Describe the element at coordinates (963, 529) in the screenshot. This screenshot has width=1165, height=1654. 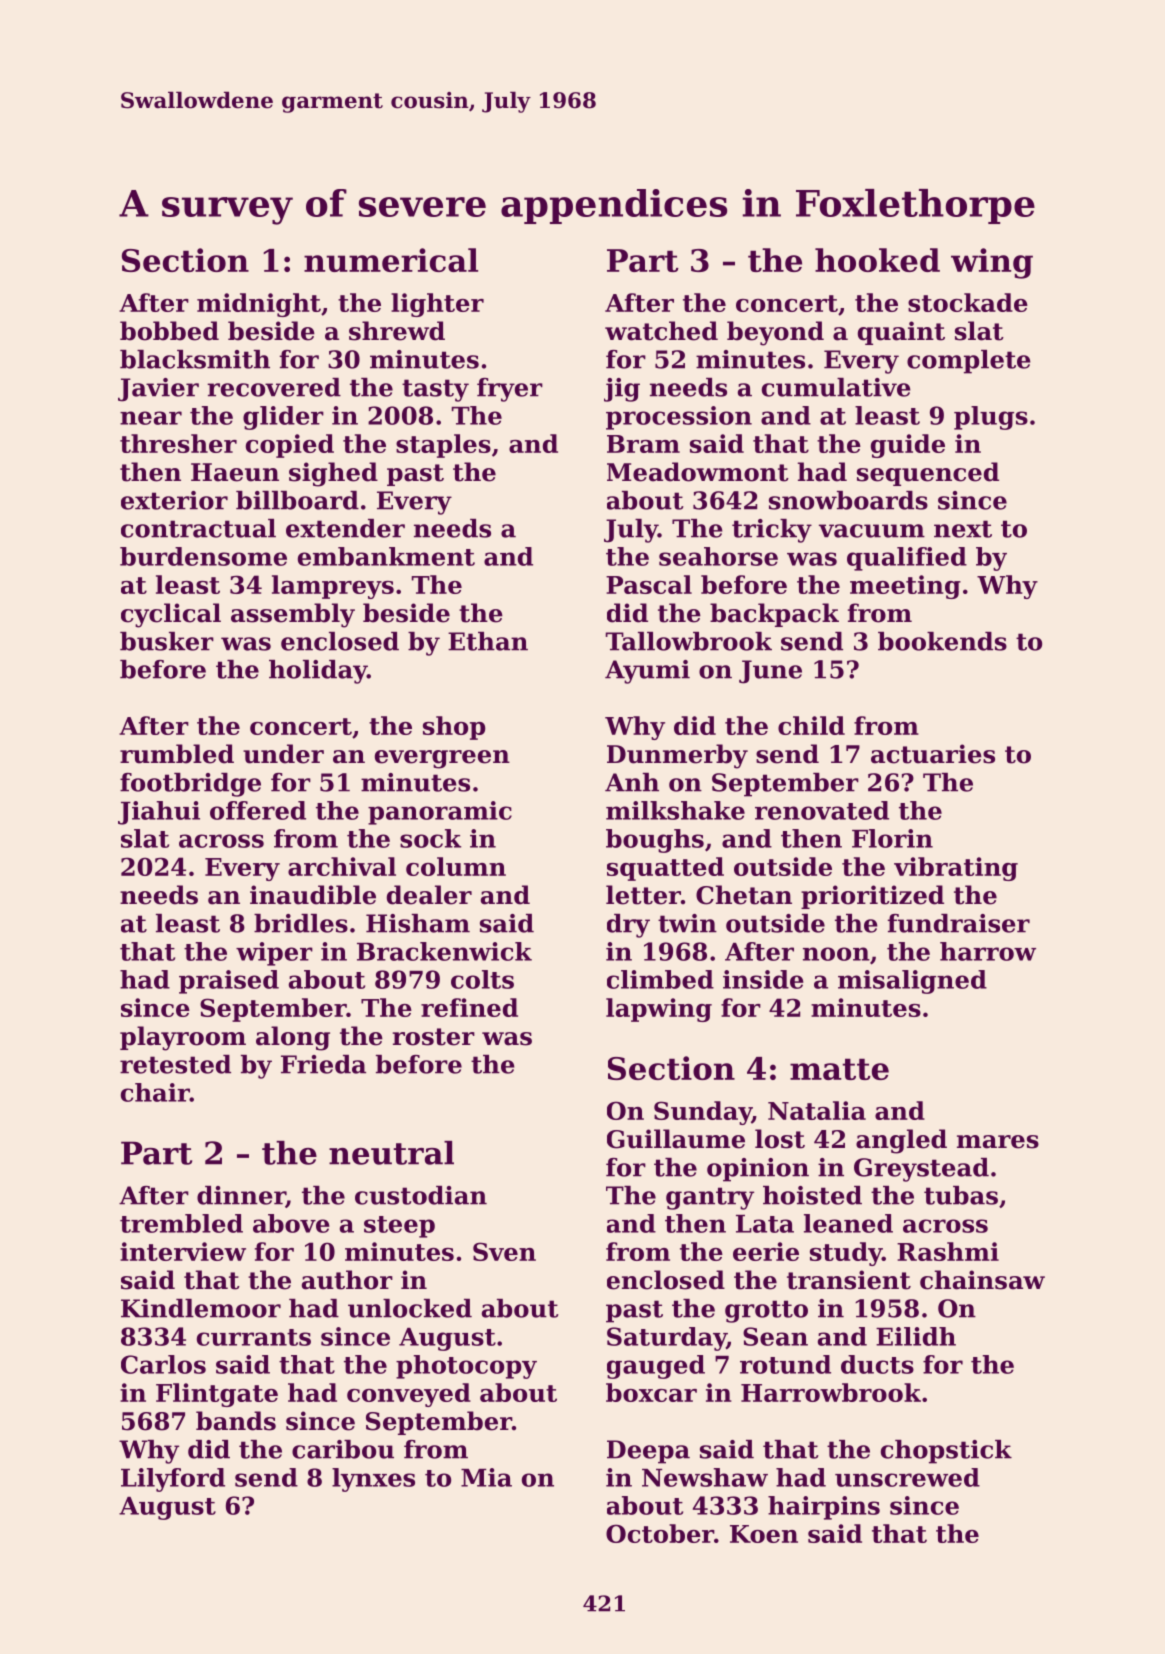
I see `next` at that location.
